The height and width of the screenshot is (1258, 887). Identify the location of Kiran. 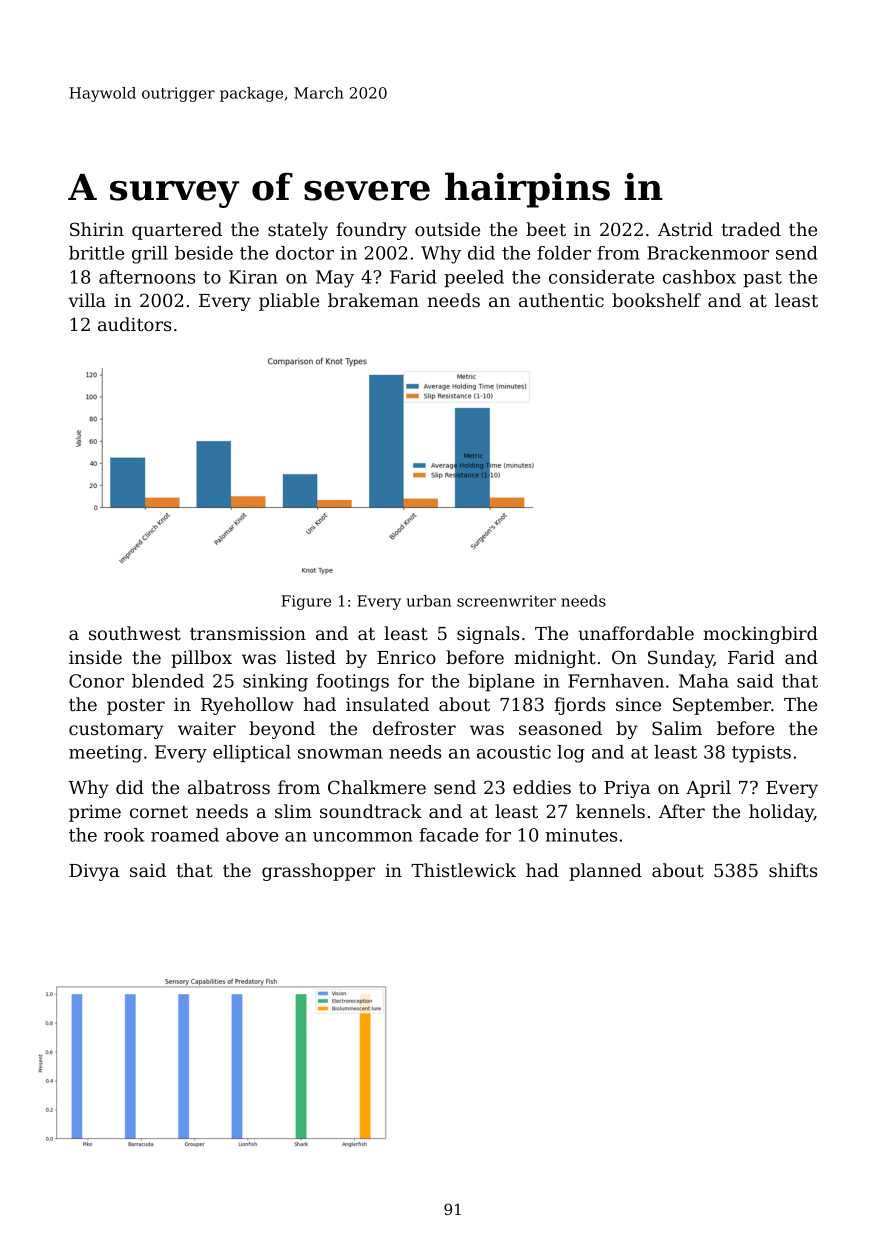
(253, 277).
